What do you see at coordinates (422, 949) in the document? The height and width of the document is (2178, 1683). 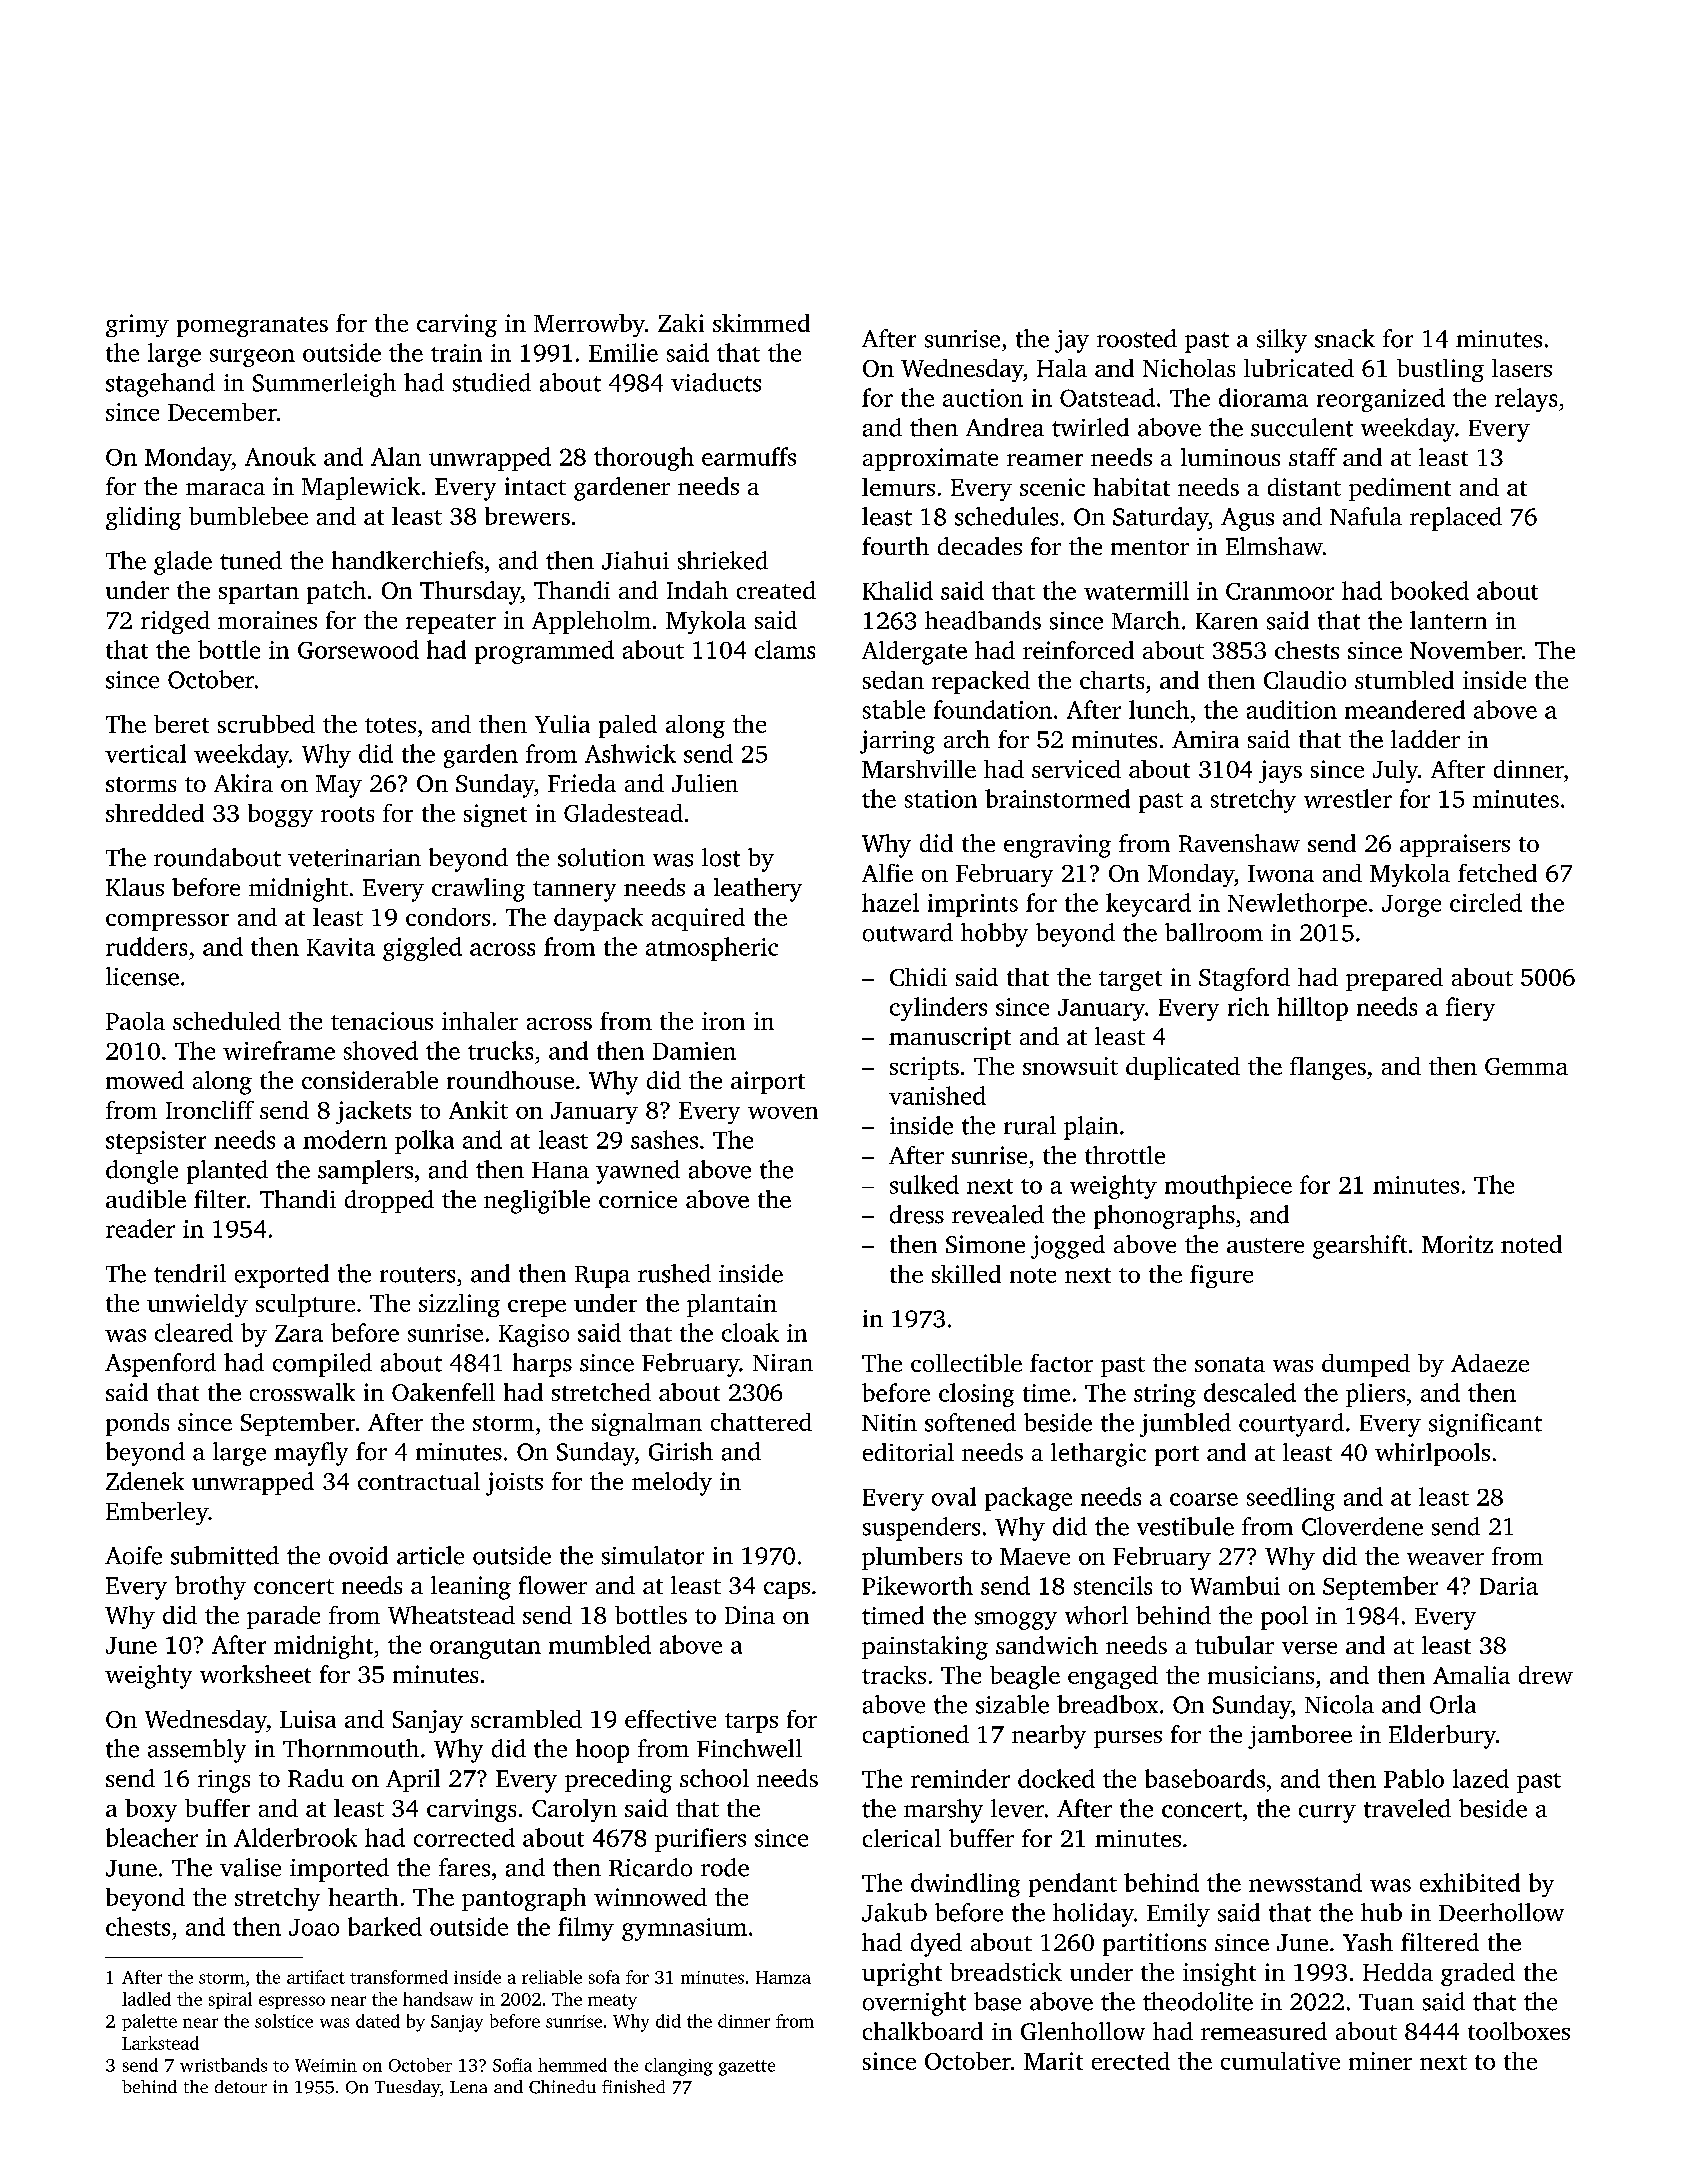 I see `giggled` at bounding box center [422, 949].
